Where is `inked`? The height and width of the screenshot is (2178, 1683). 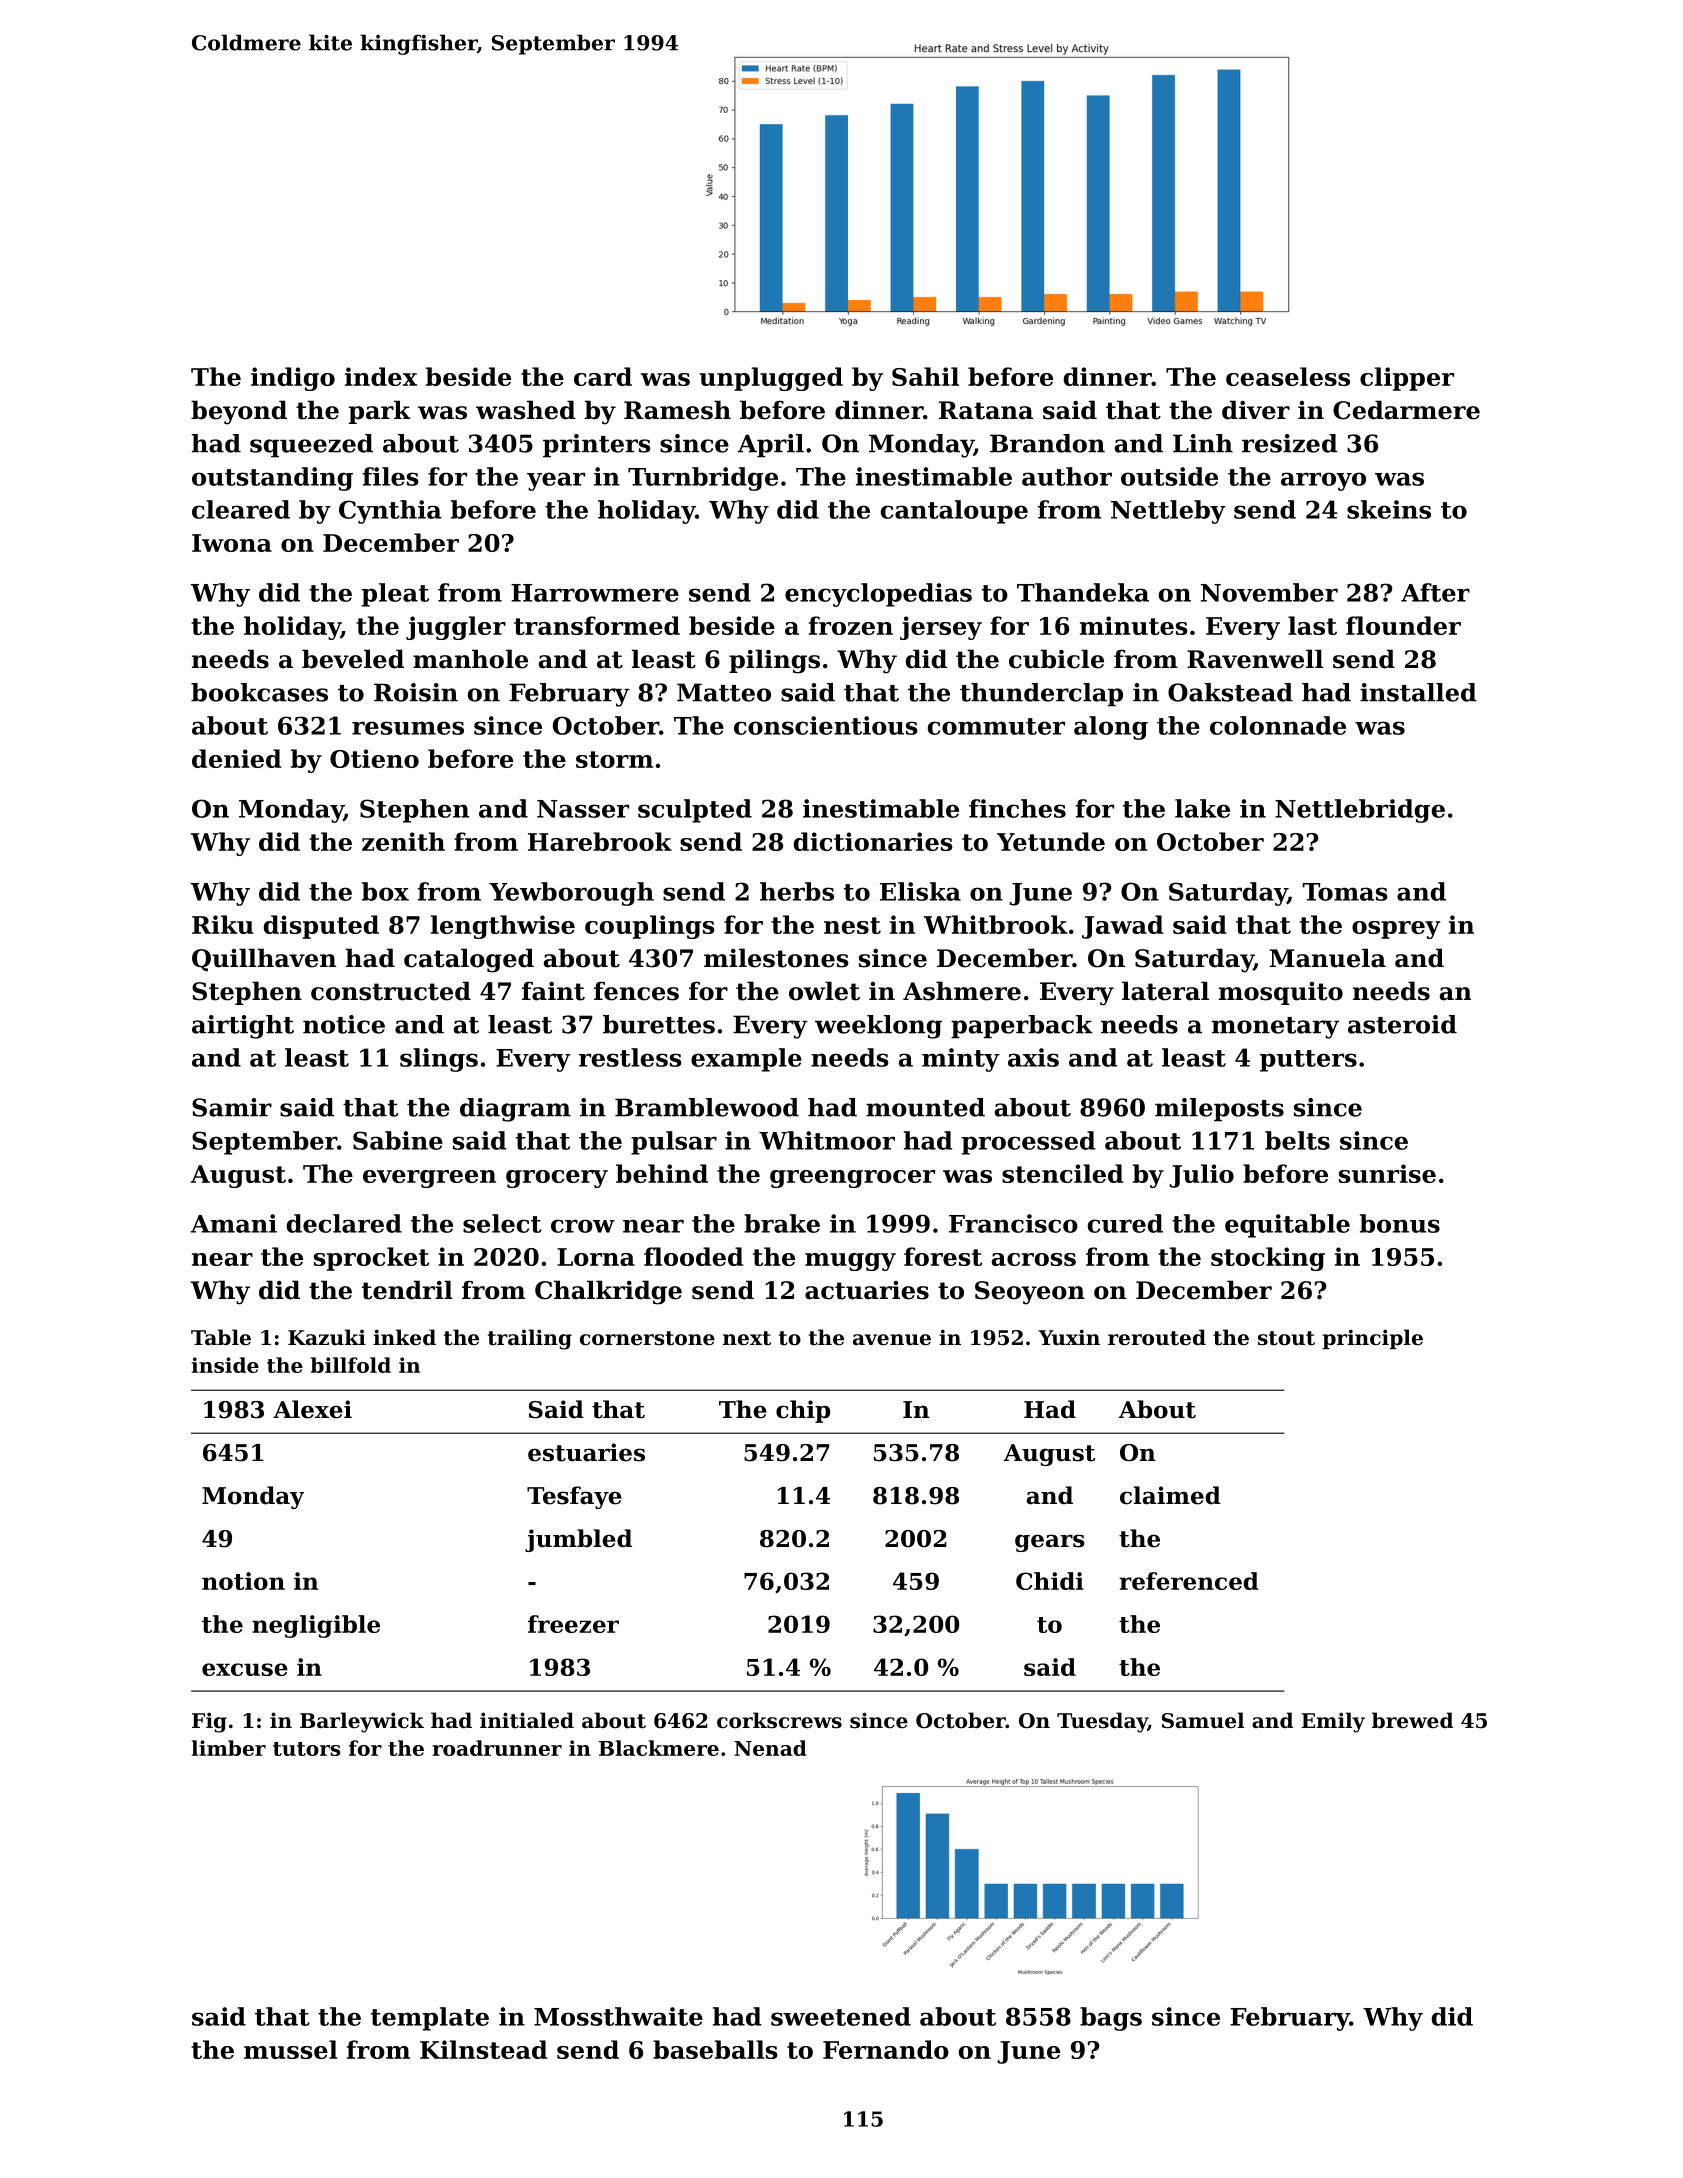
inked is located at coordinates (404, 1337).
